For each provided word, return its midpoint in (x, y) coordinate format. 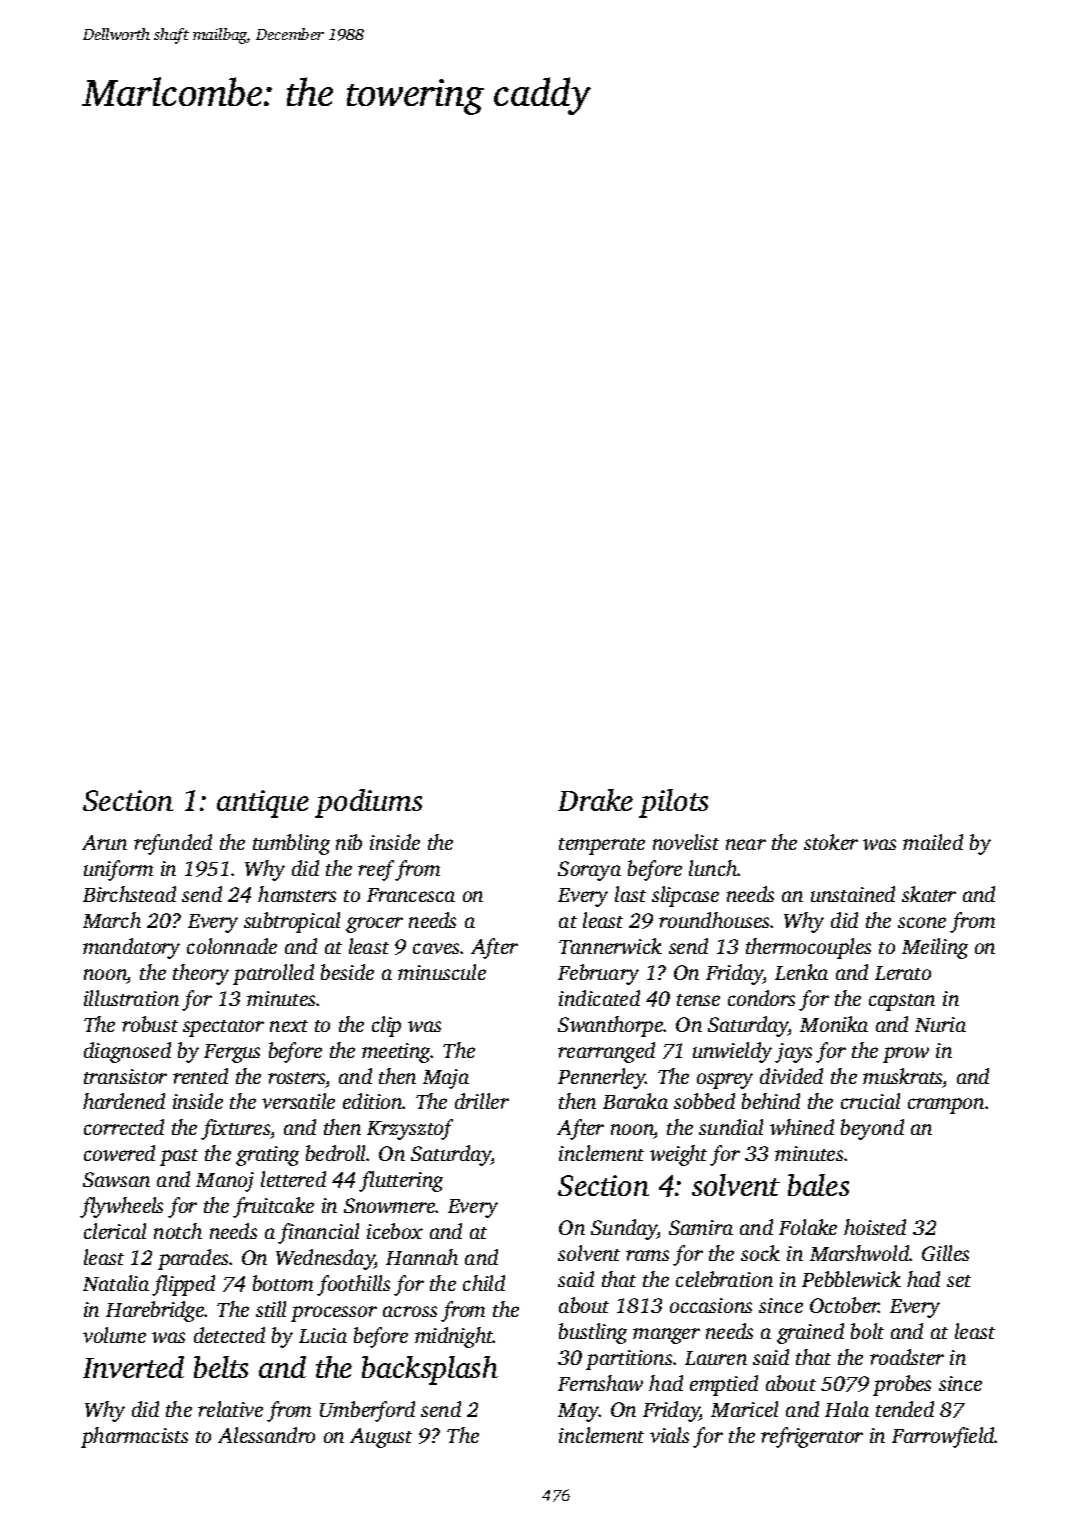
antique (263, 804)
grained (810, 1333)
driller (482, 1101)
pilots (673, 803)
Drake (595, 800)
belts (221, 1367)
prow (906, 1055)
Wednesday (325, 1259)
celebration (724, 1279)
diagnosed (127, 1052)
